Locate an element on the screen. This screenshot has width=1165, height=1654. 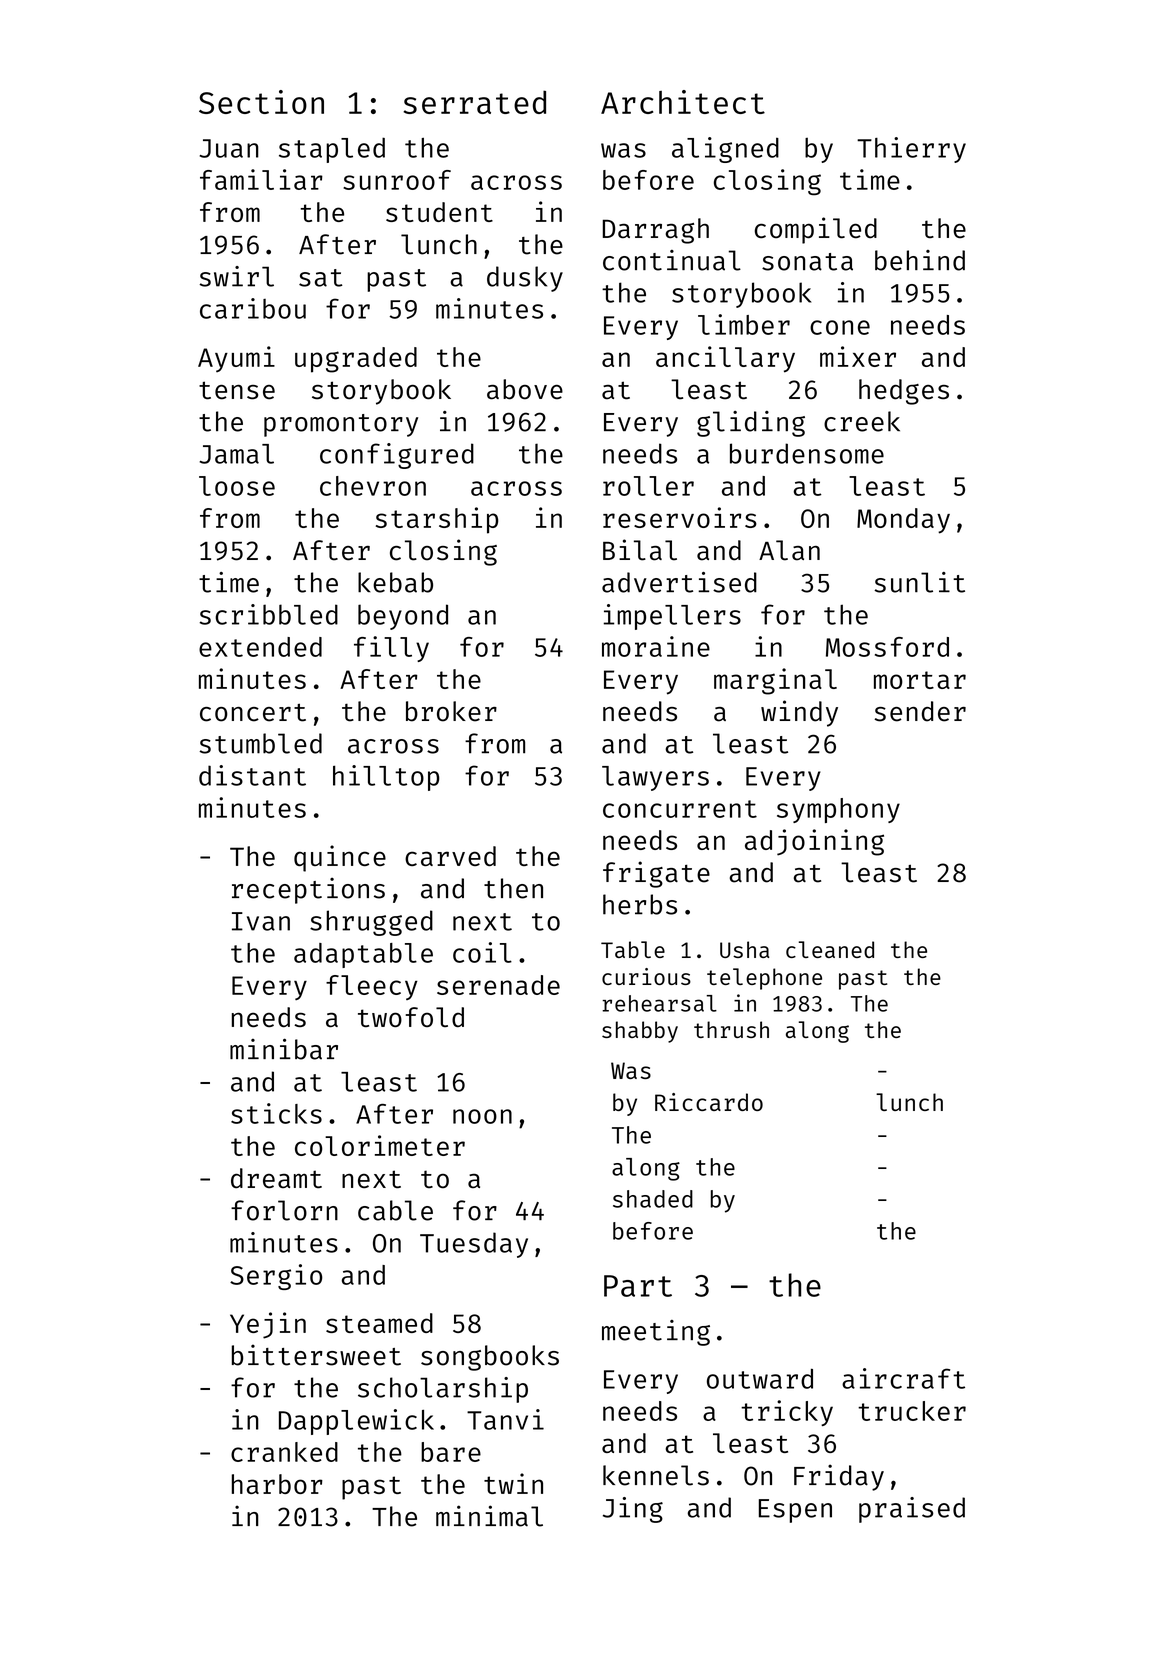
serrated is located at coordinates (474, 102).
